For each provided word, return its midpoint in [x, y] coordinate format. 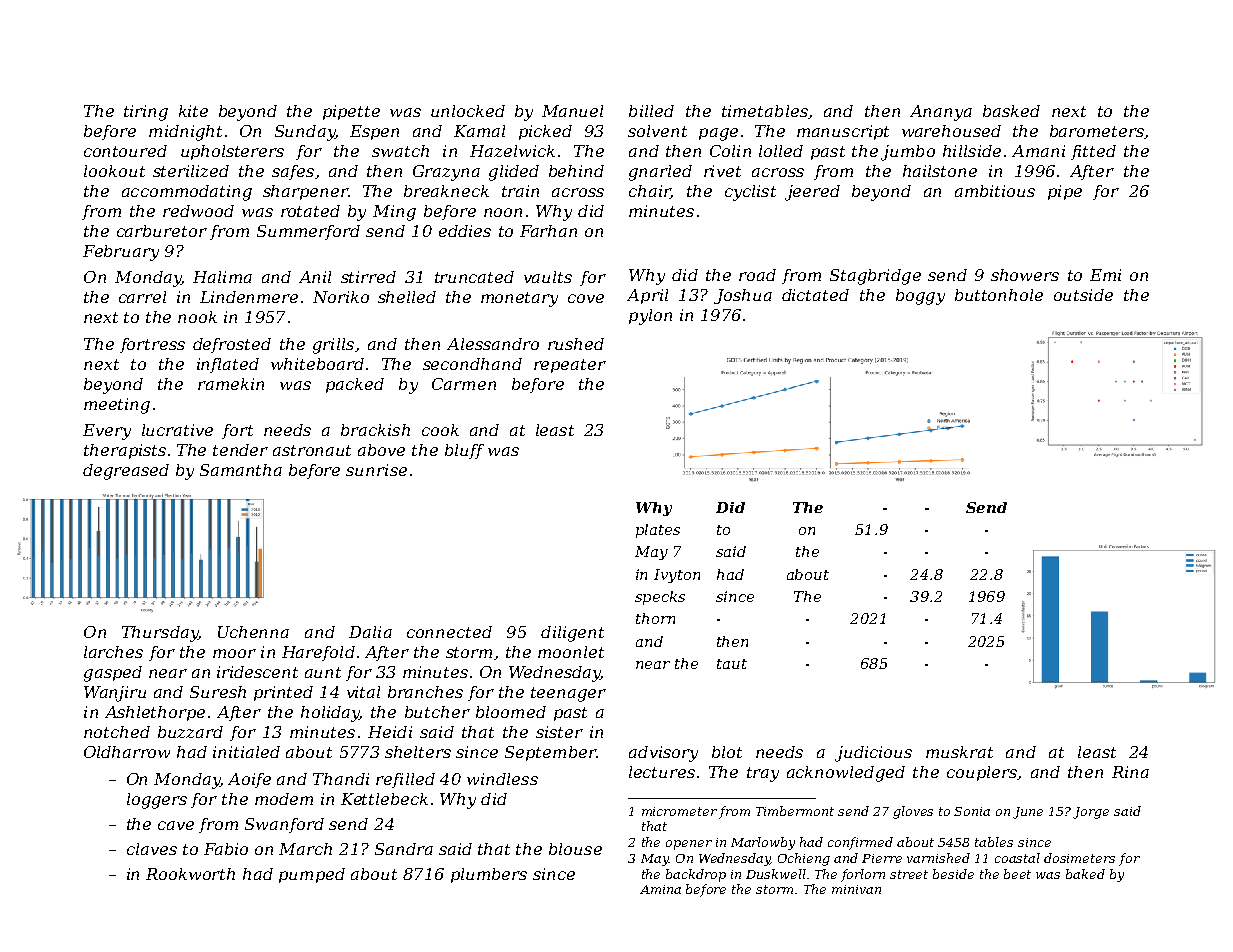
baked [1085, 874]
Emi [1105, 275]
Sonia [972, 811]
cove [586, 298]
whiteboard [317, 364]
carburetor [162, 231]
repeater [570, 366]
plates [658, 531]
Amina [660, 889]
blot [727, 752]
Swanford [284, 825]
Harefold [318, 653]
